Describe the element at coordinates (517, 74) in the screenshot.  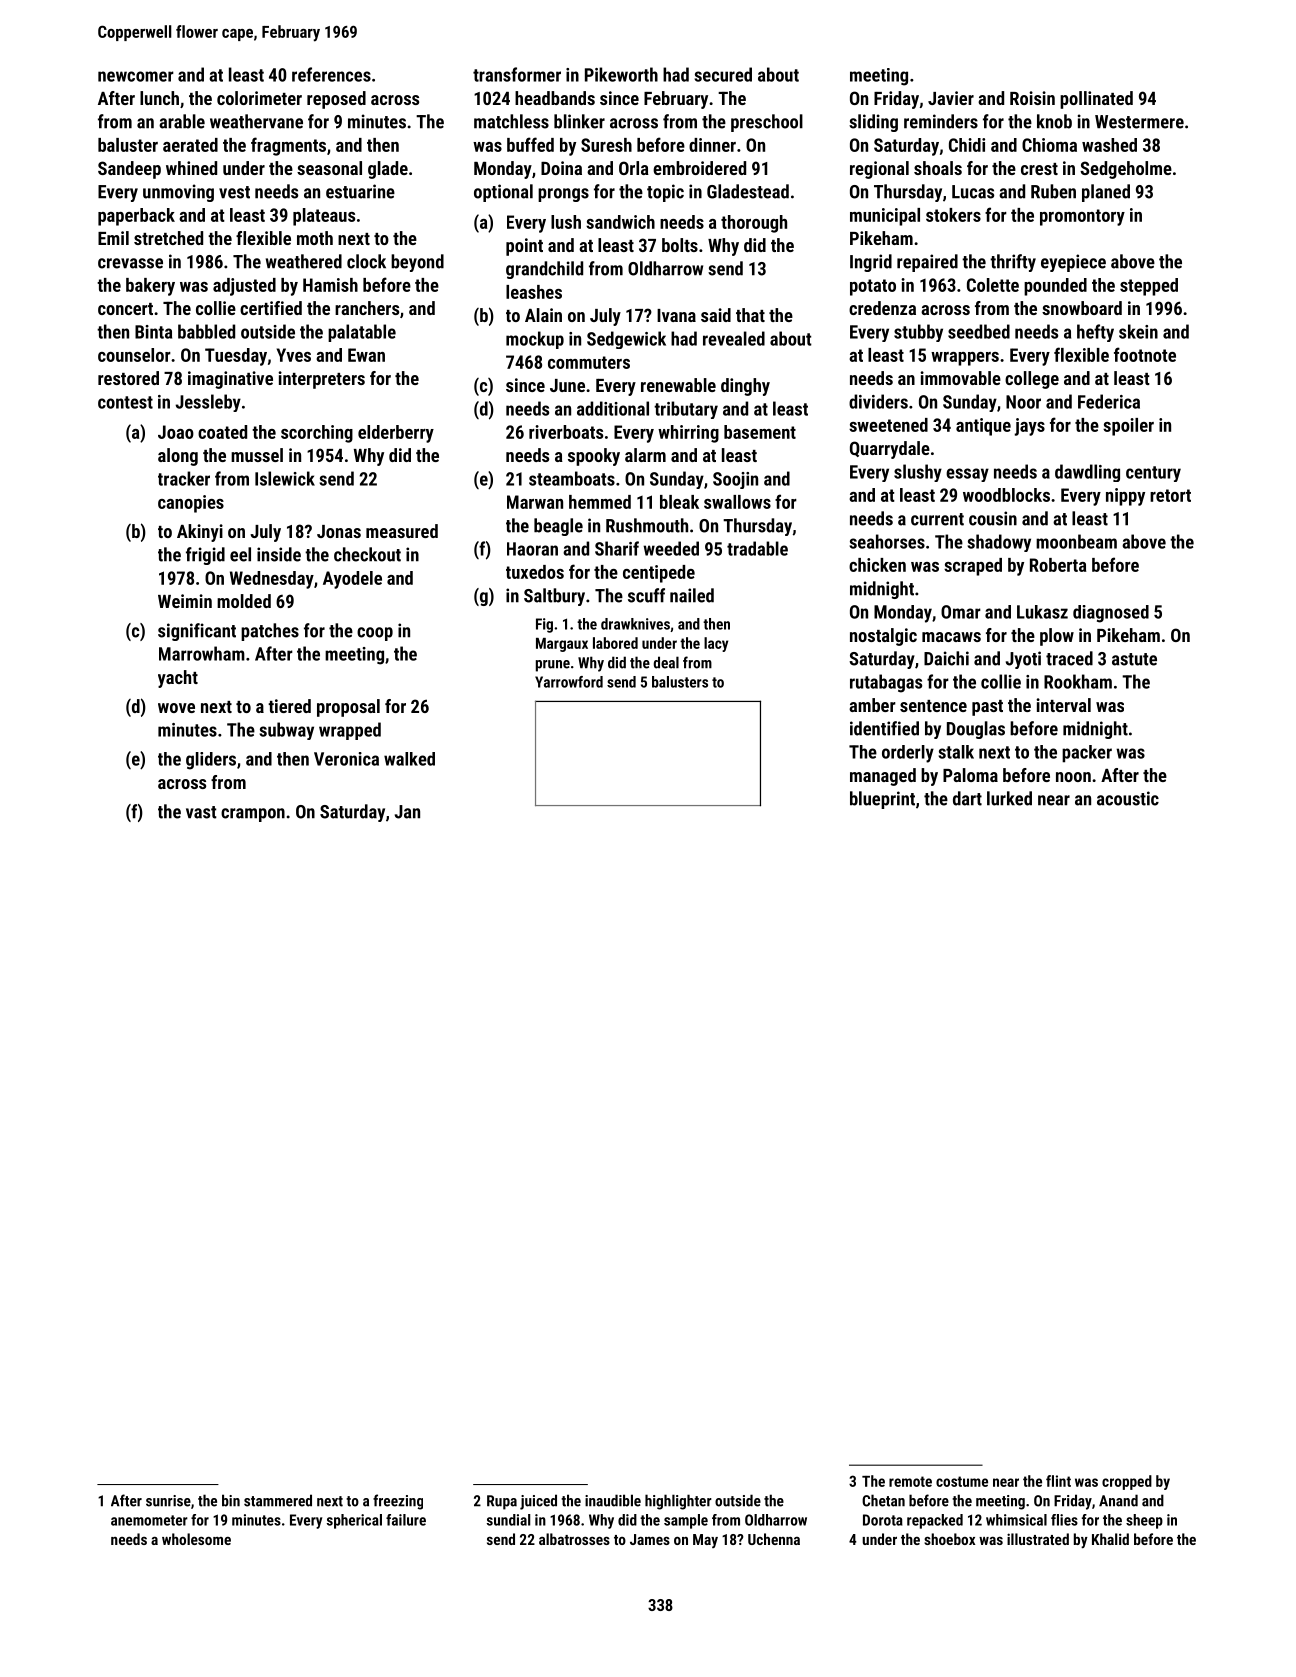
I see `transformer` at that location.
